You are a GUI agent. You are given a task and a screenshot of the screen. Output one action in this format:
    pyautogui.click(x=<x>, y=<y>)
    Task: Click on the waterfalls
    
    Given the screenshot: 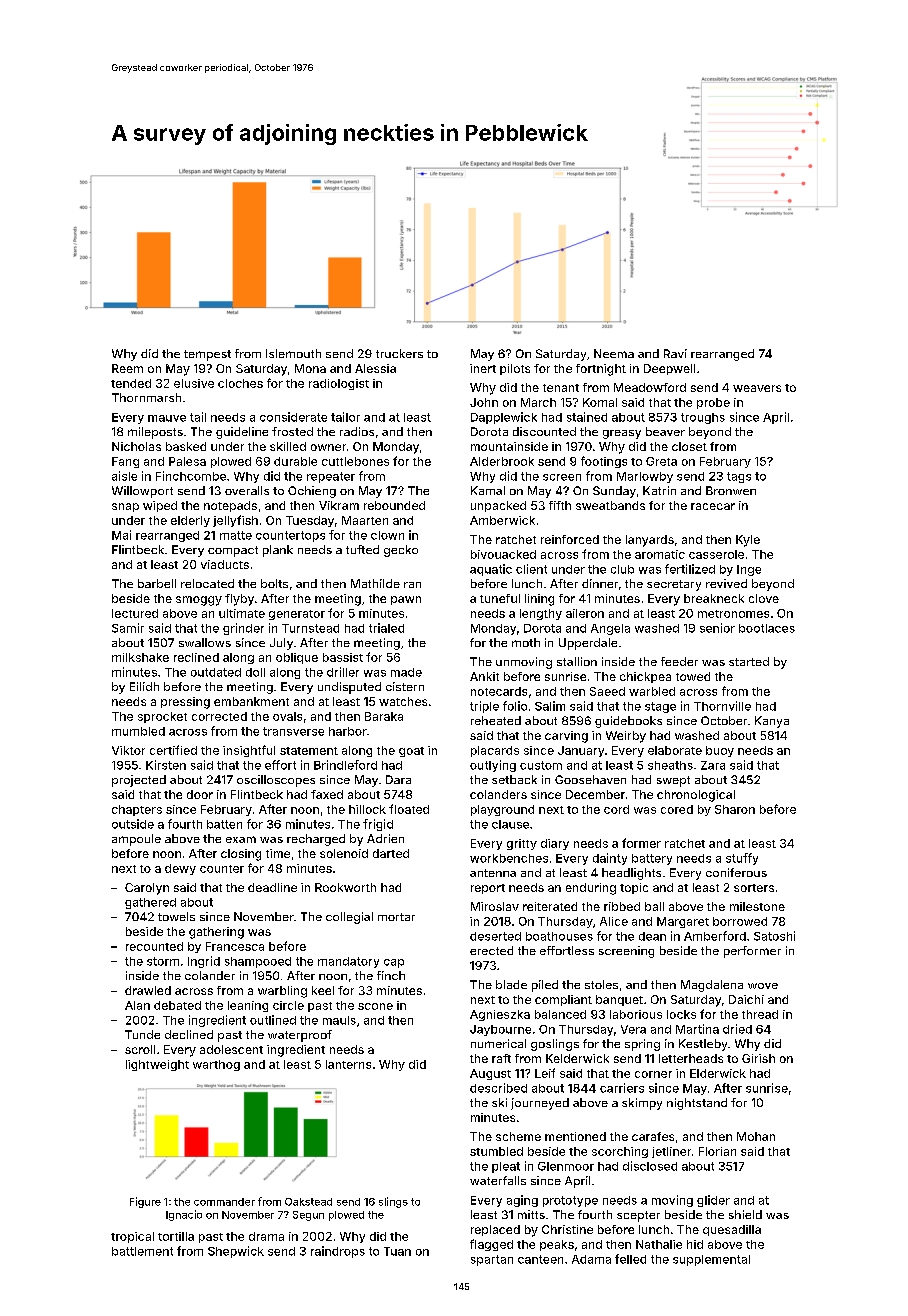 What is the action you would take?
    pyautogui.click(x=498, y=1180)
